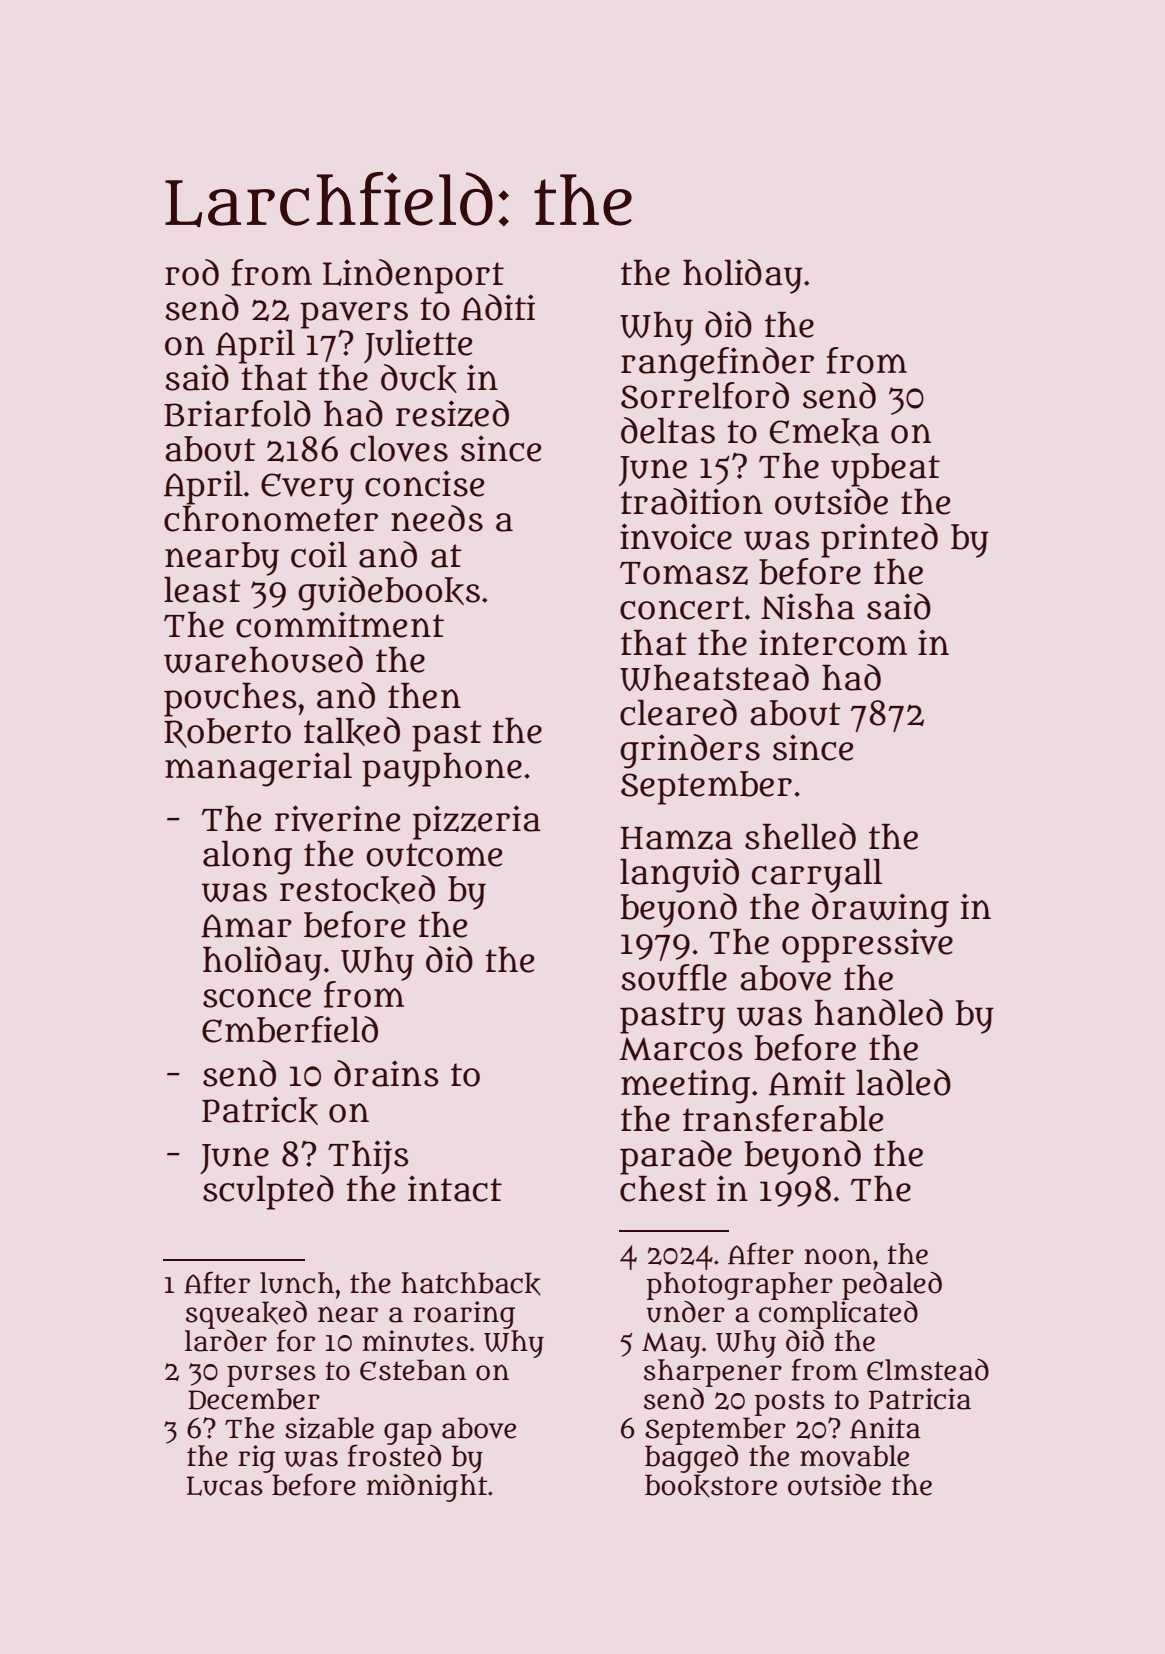 This screenshot has height=1654, width=1165. What do you see at coordinates (682, 608) in the screenshot?
I see `concert` at bounding box center [682, 608].
